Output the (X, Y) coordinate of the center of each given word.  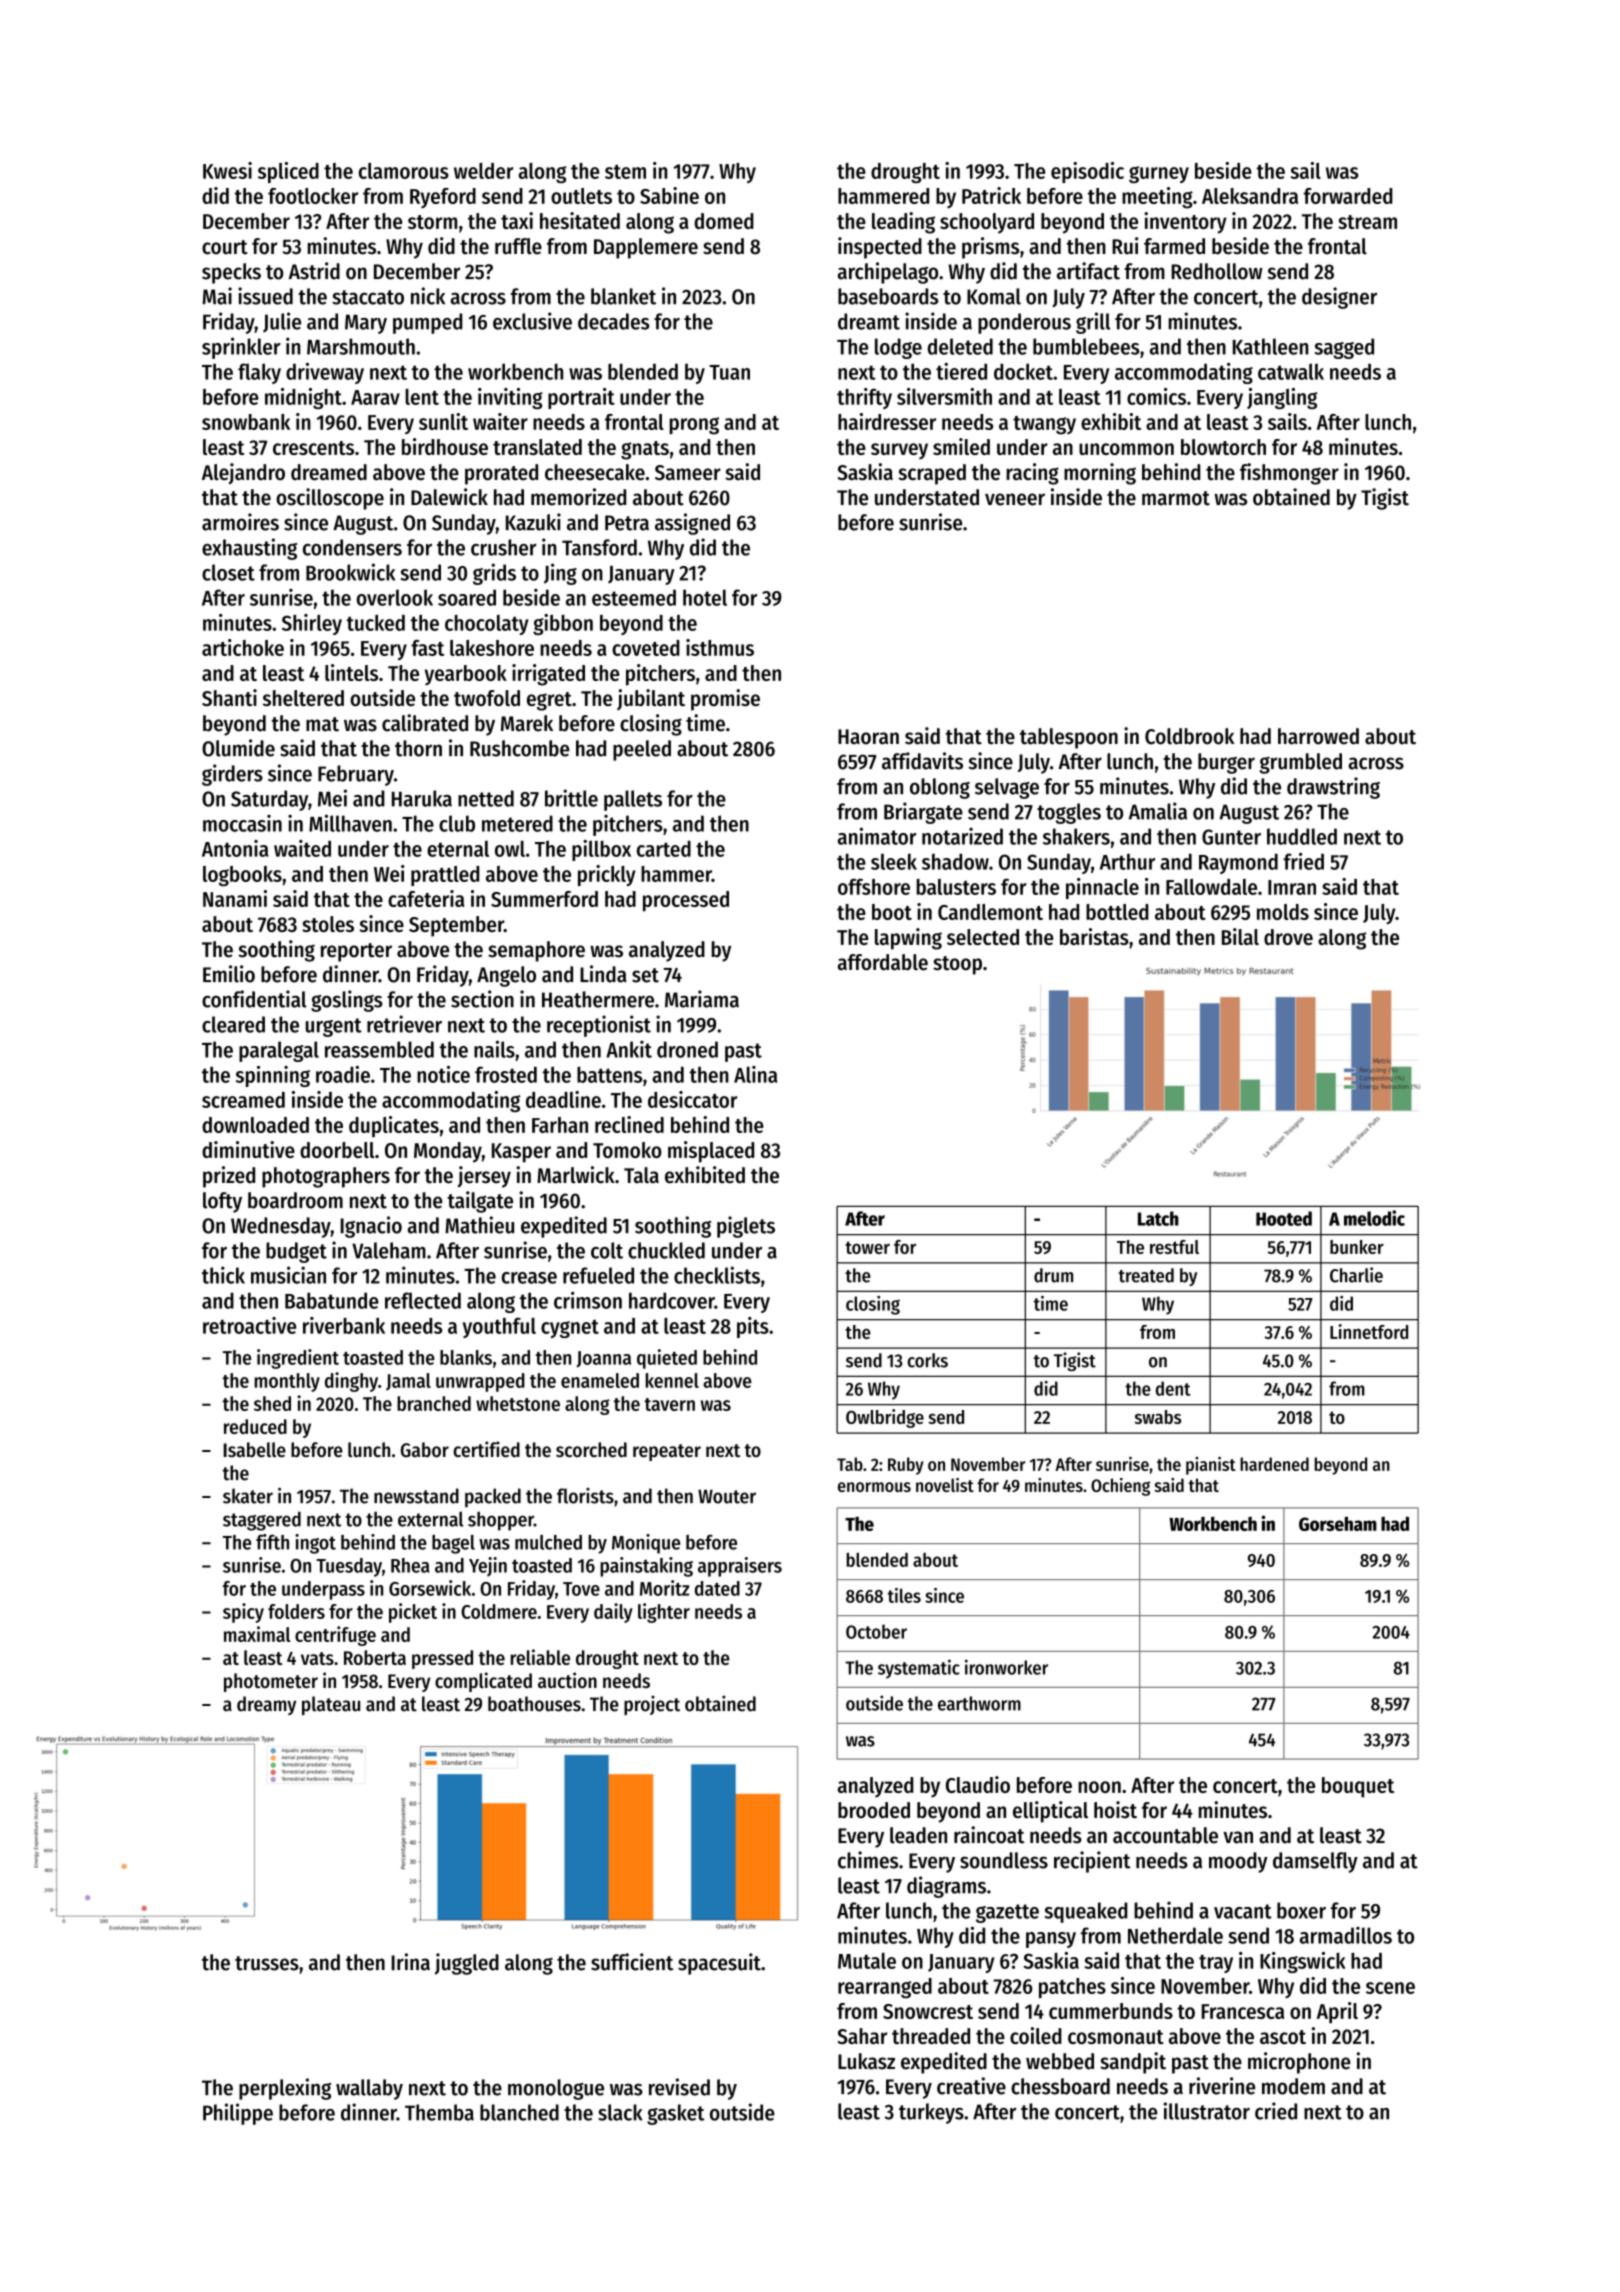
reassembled (379, 1049)
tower (867, 1247)
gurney (1159, 174)
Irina (410, 1962)
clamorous (404, 171)
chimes (868, 1860)
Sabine (669, 195)
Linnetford (1369, 1331)
